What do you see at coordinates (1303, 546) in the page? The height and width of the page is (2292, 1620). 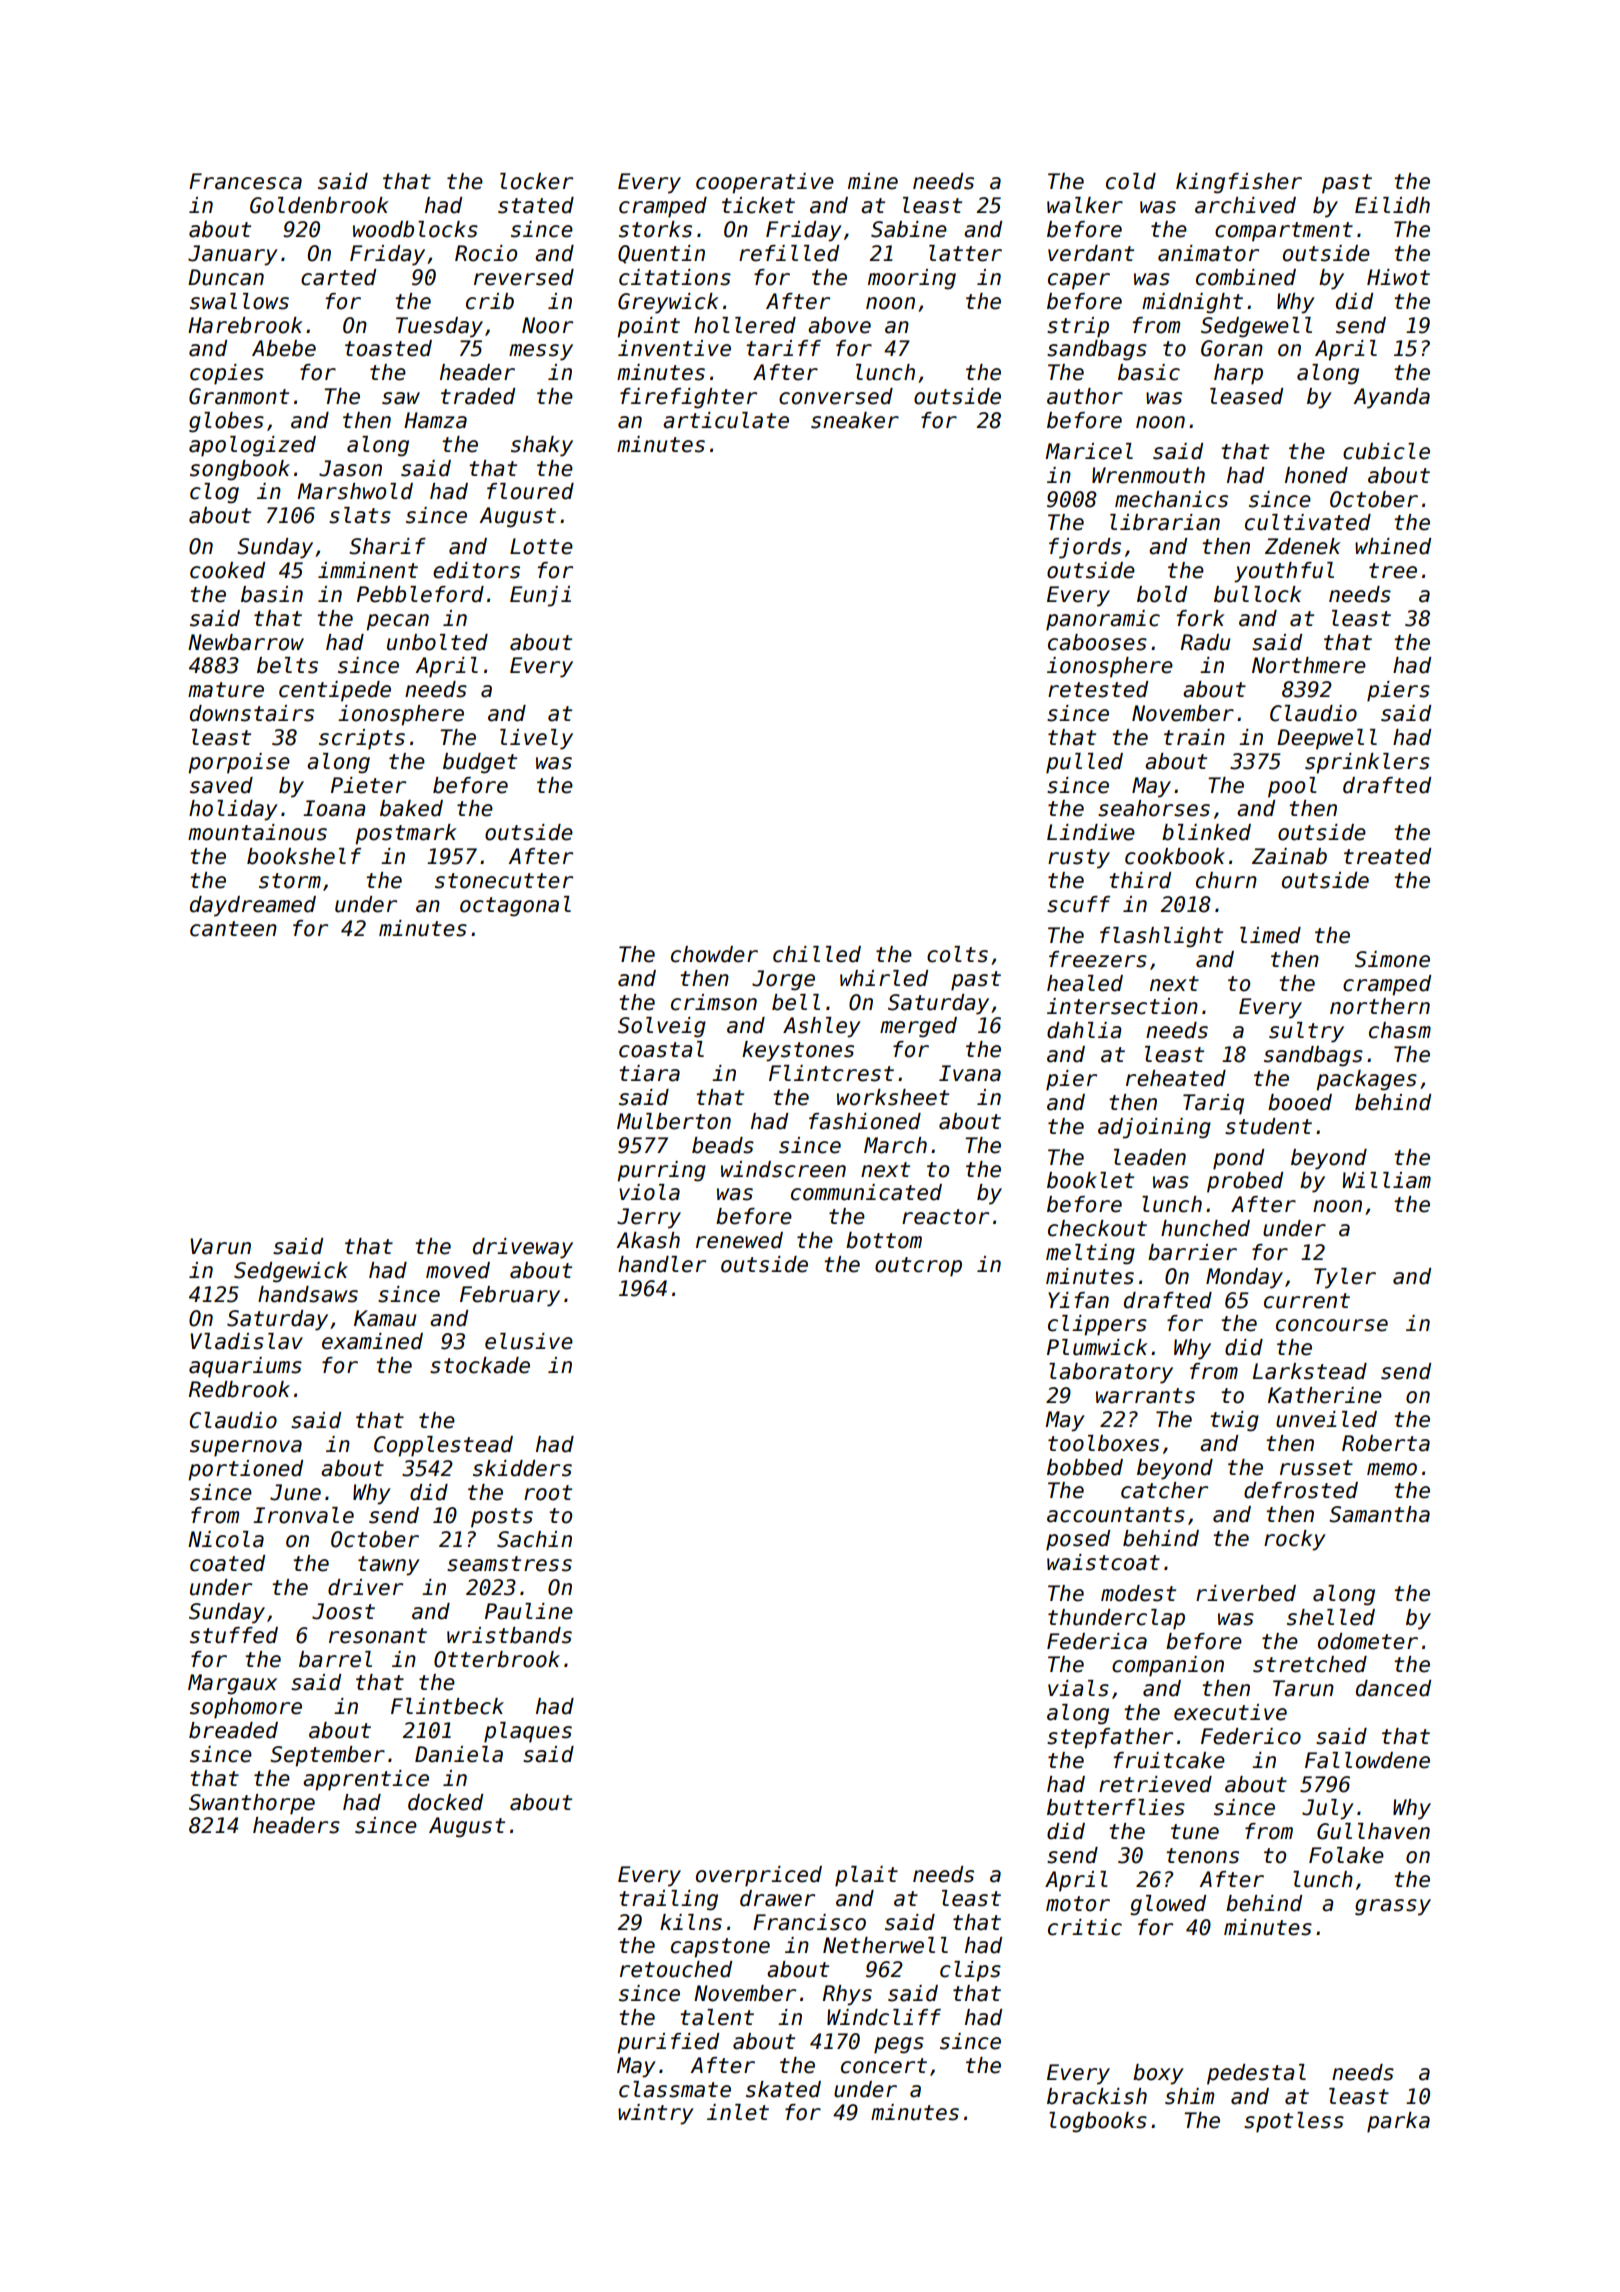 I see `Zdenek` at bounding box center [1303, 546].
